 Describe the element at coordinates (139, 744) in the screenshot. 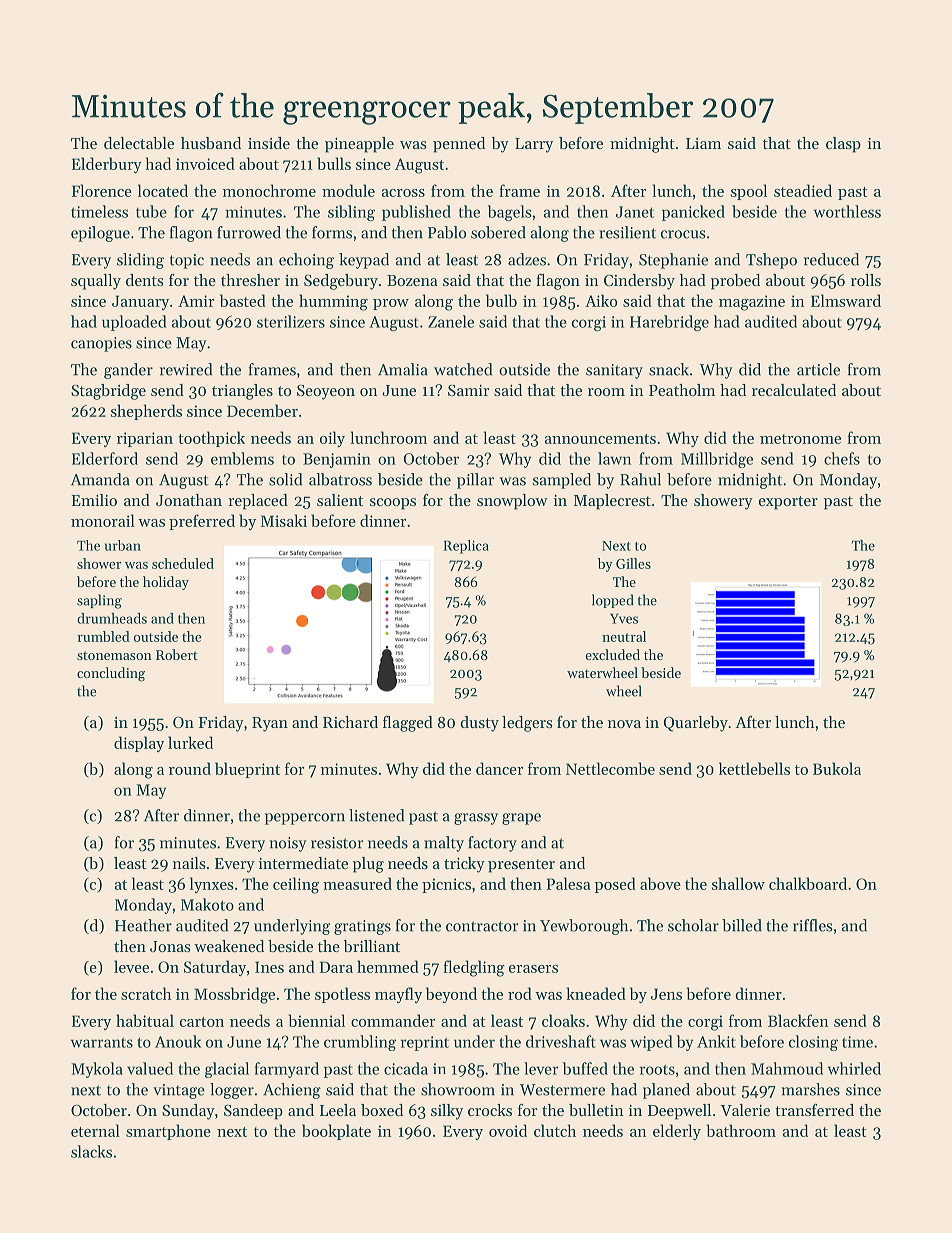

I see `display` at that location.
